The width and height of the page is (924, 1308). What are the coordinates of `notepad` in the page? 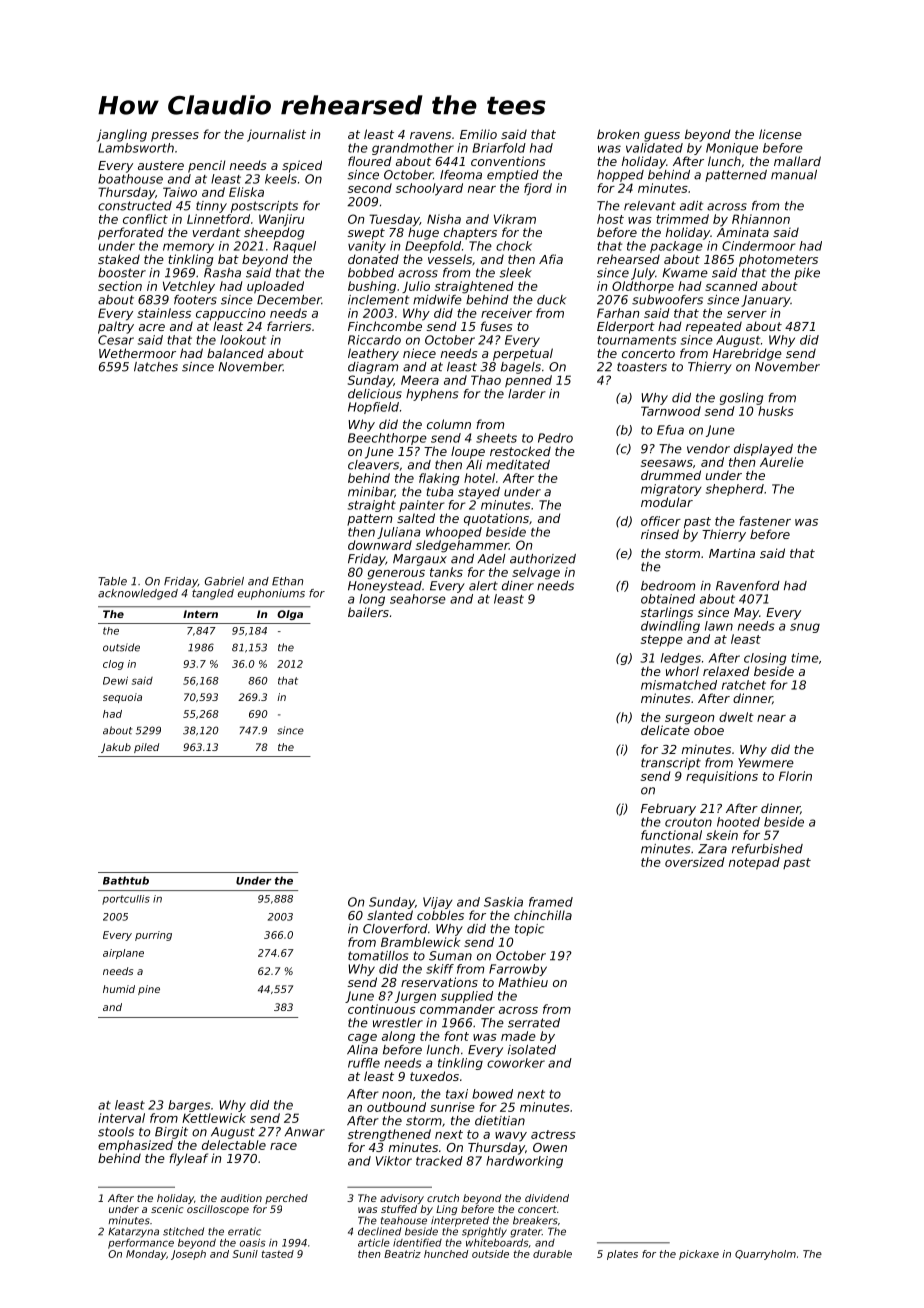 It's located at (754, 863).
